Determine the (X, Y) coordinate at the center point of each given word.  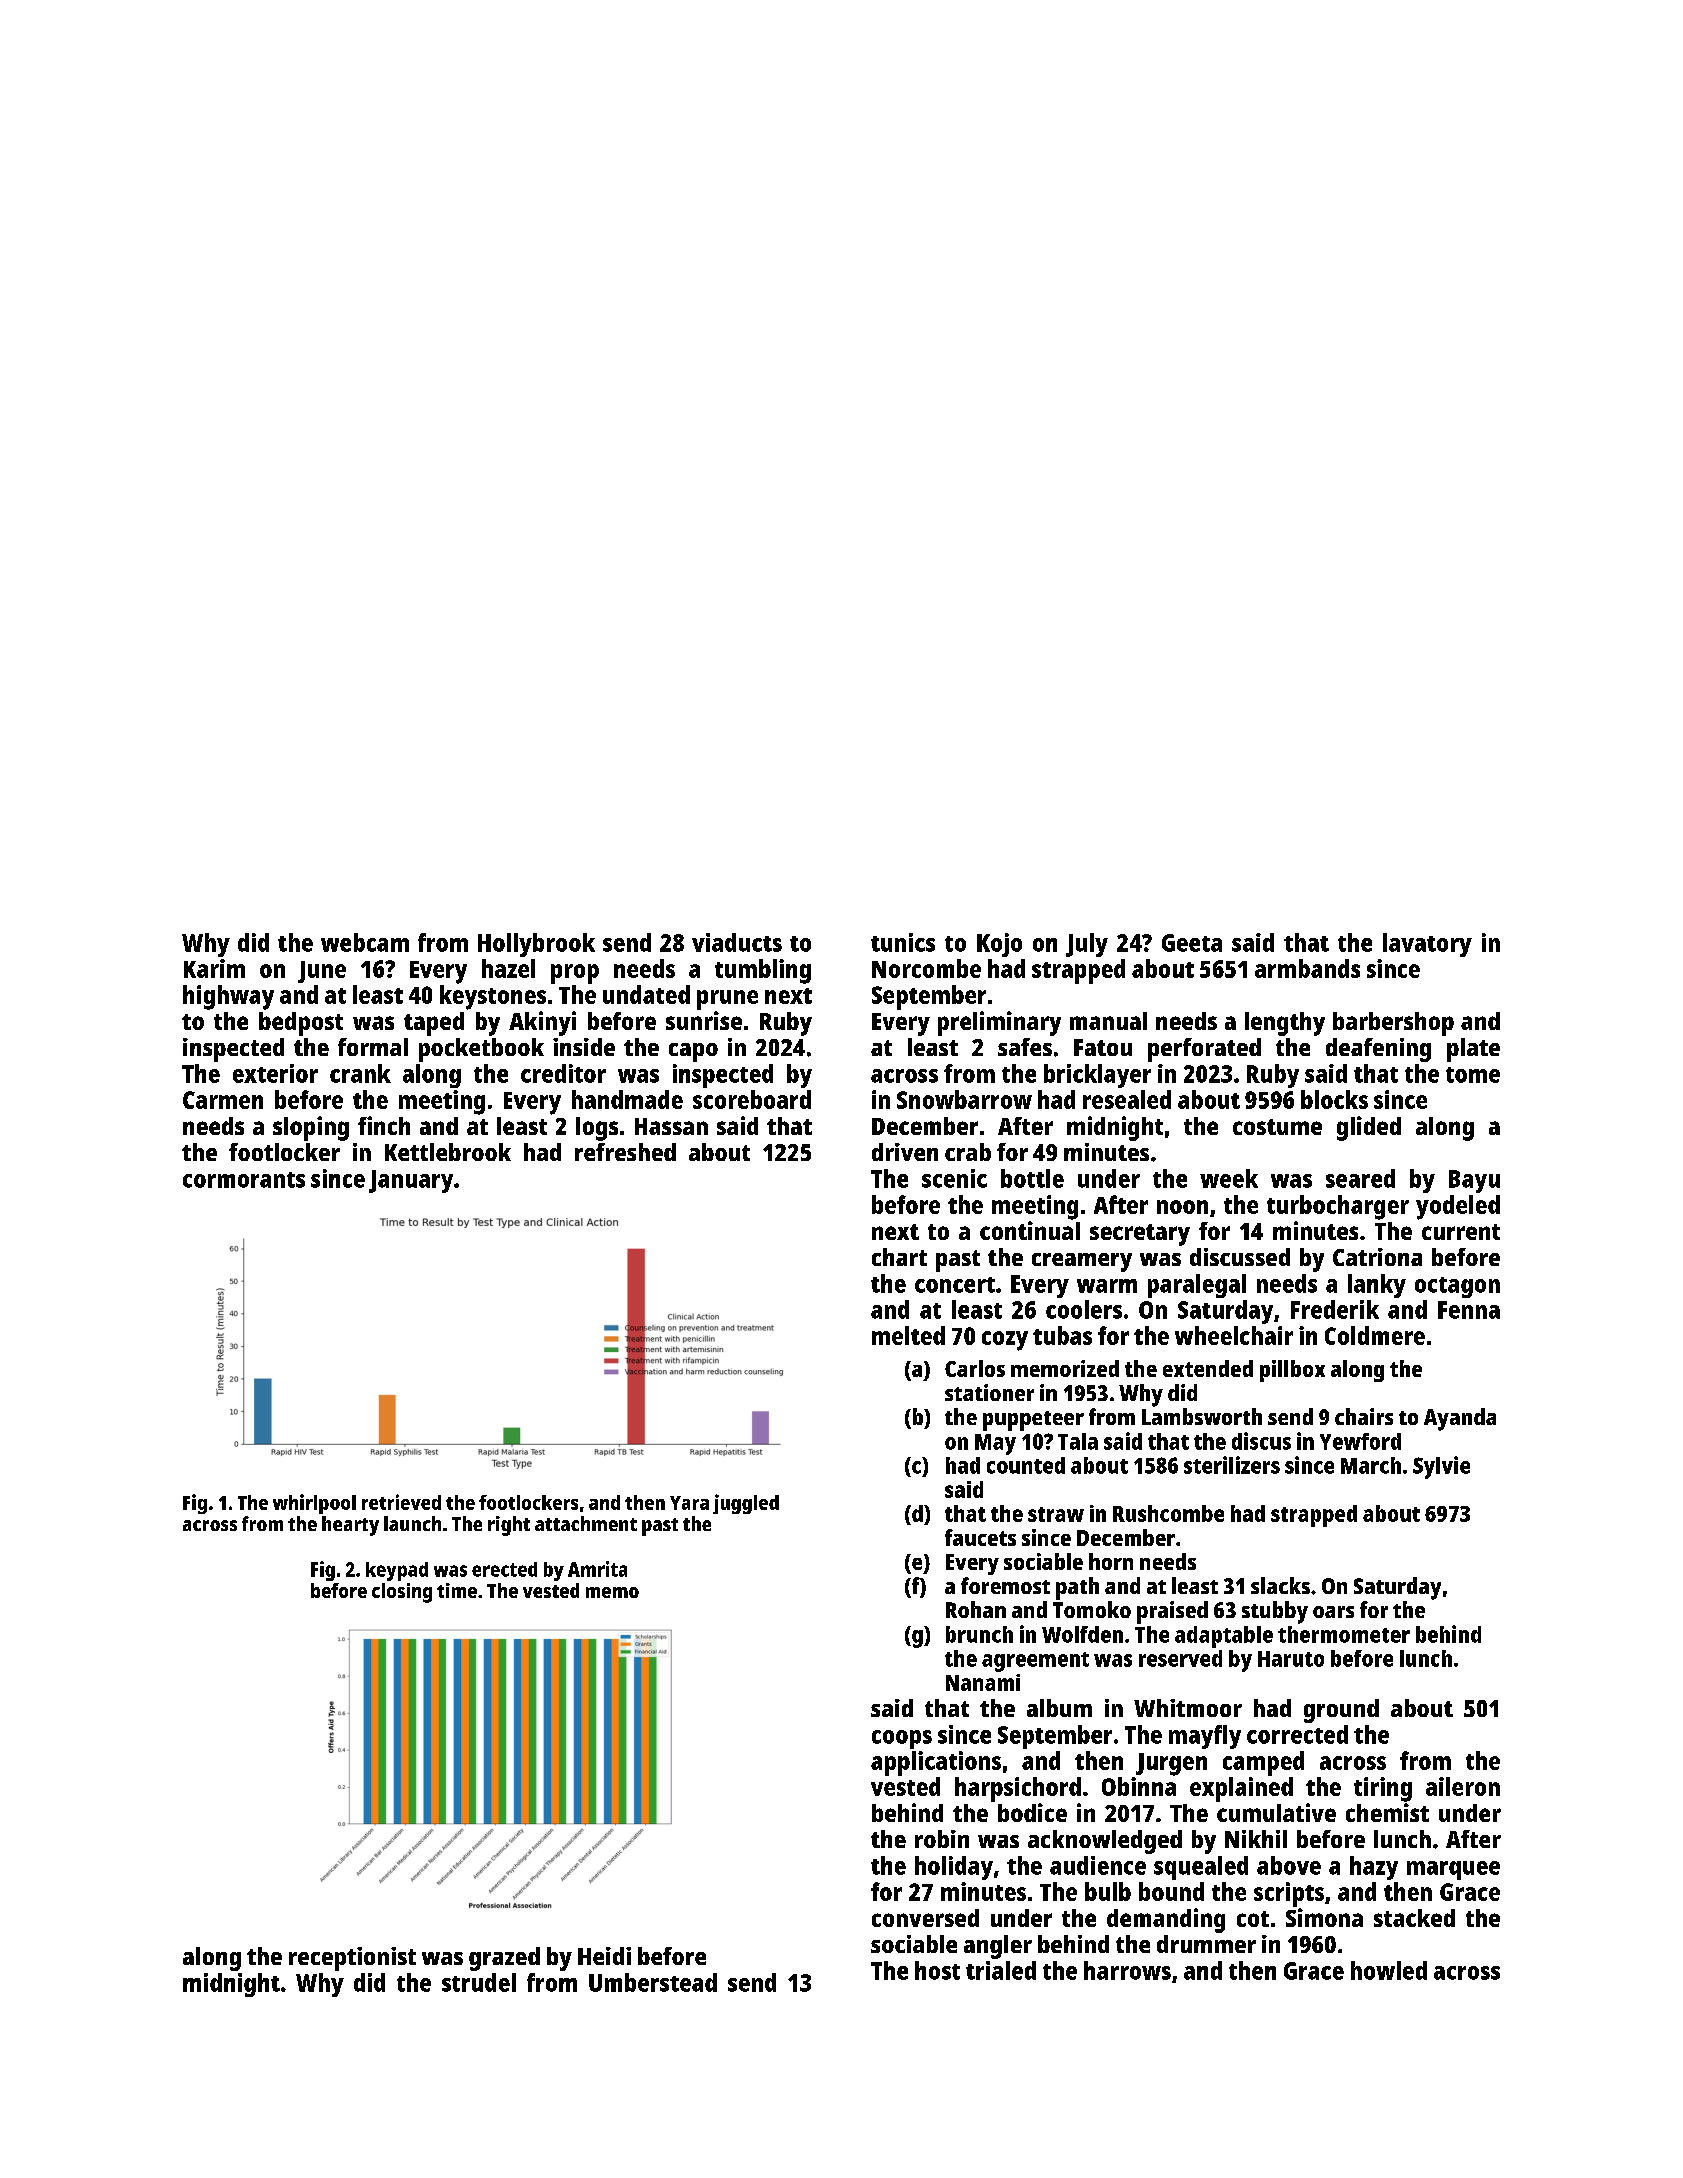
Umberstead (653, 1982)
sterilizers (1232, 1465)
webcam (365, 942)
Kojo (999, 945)
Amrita (597, 1569)
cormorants (244, 1180)
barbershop (1393, 1024)
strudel (479, 1982)
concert (955, 1285)
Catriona (1377, 1257)
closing (402, 1593)
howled (1389, 1970)
